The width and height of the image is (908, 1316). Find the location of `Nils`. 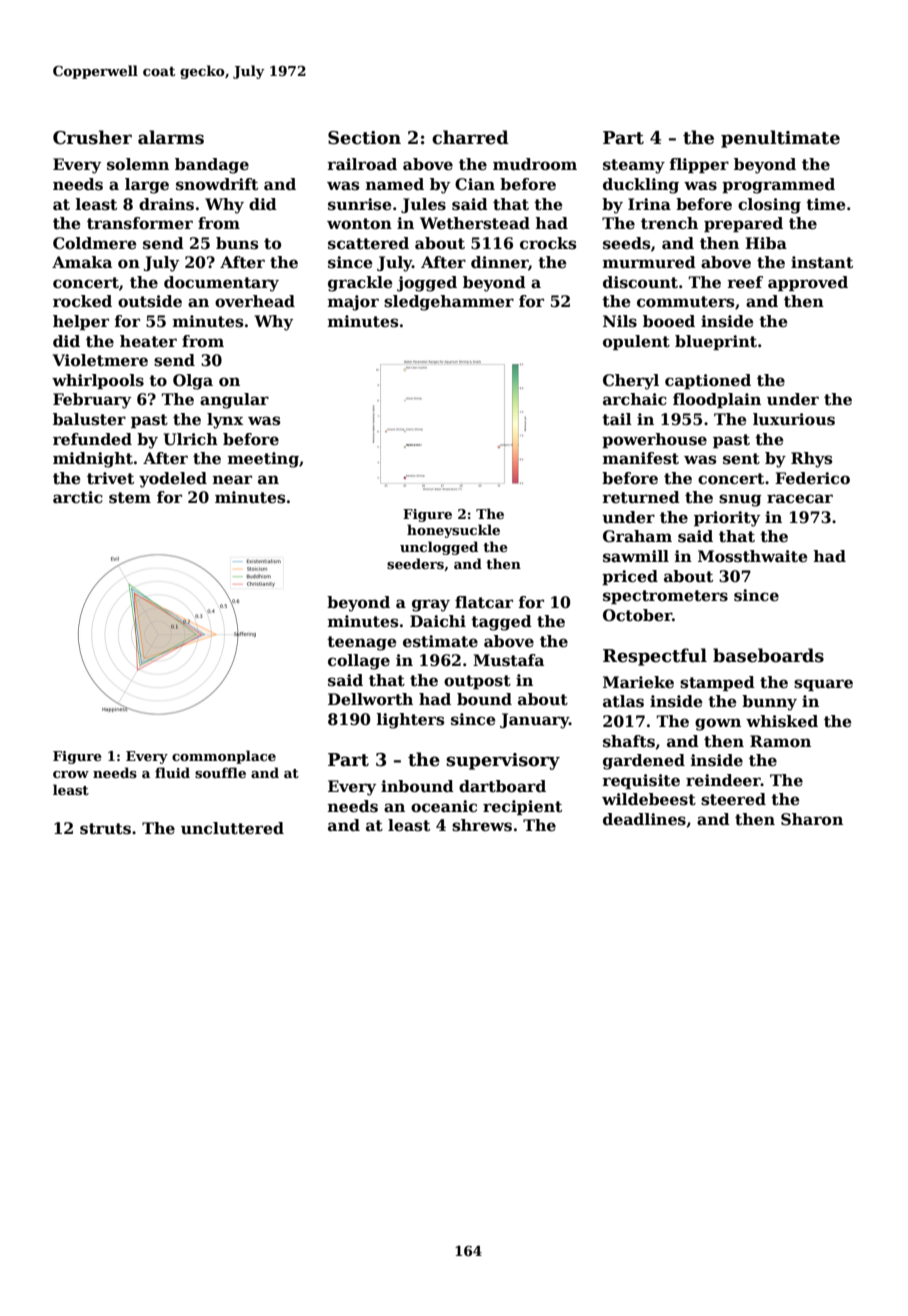

Nils is located at coordinates (620, 321).
